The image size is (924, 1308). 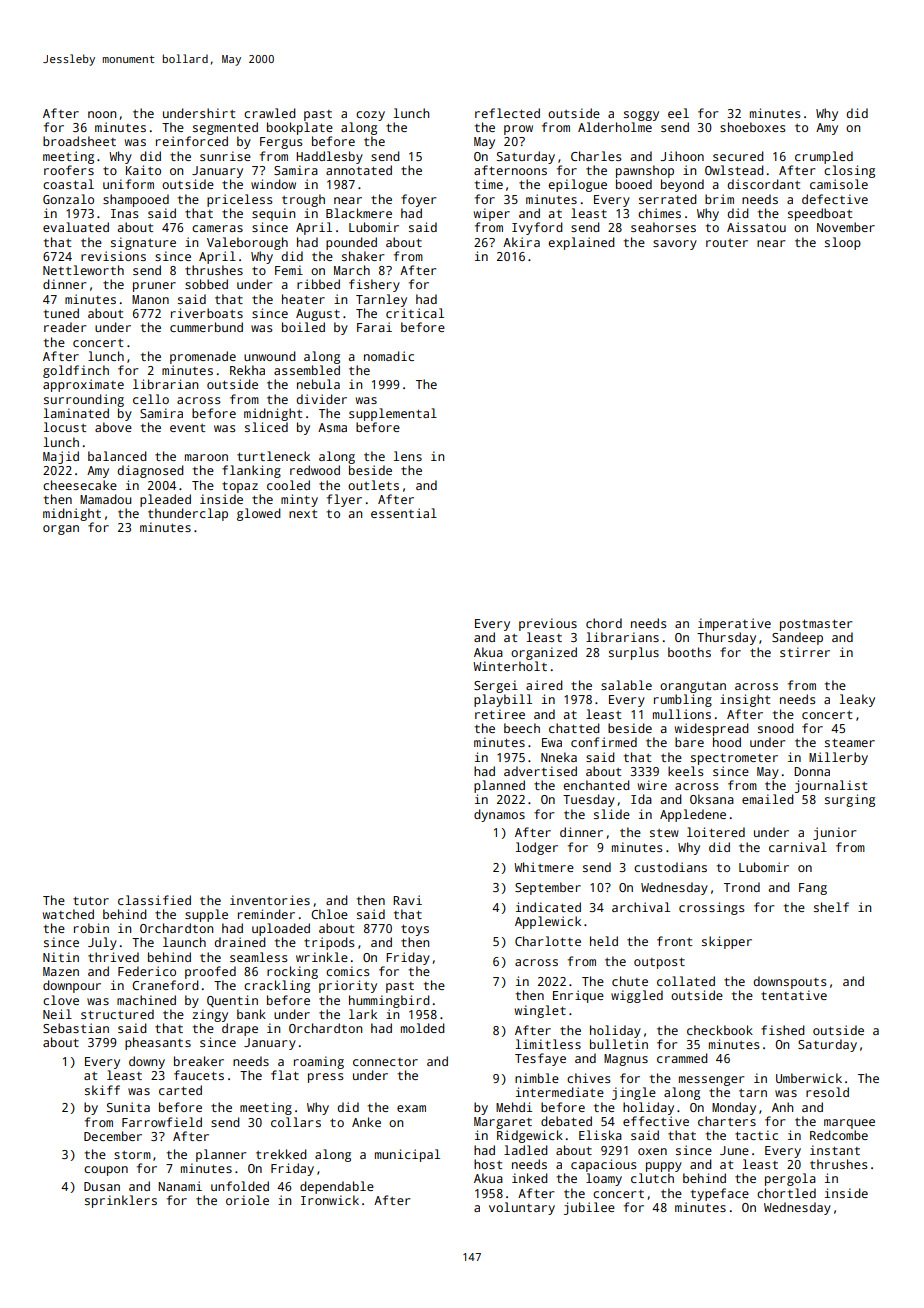 I want to click on inventories, so click(x=270, y=900).
